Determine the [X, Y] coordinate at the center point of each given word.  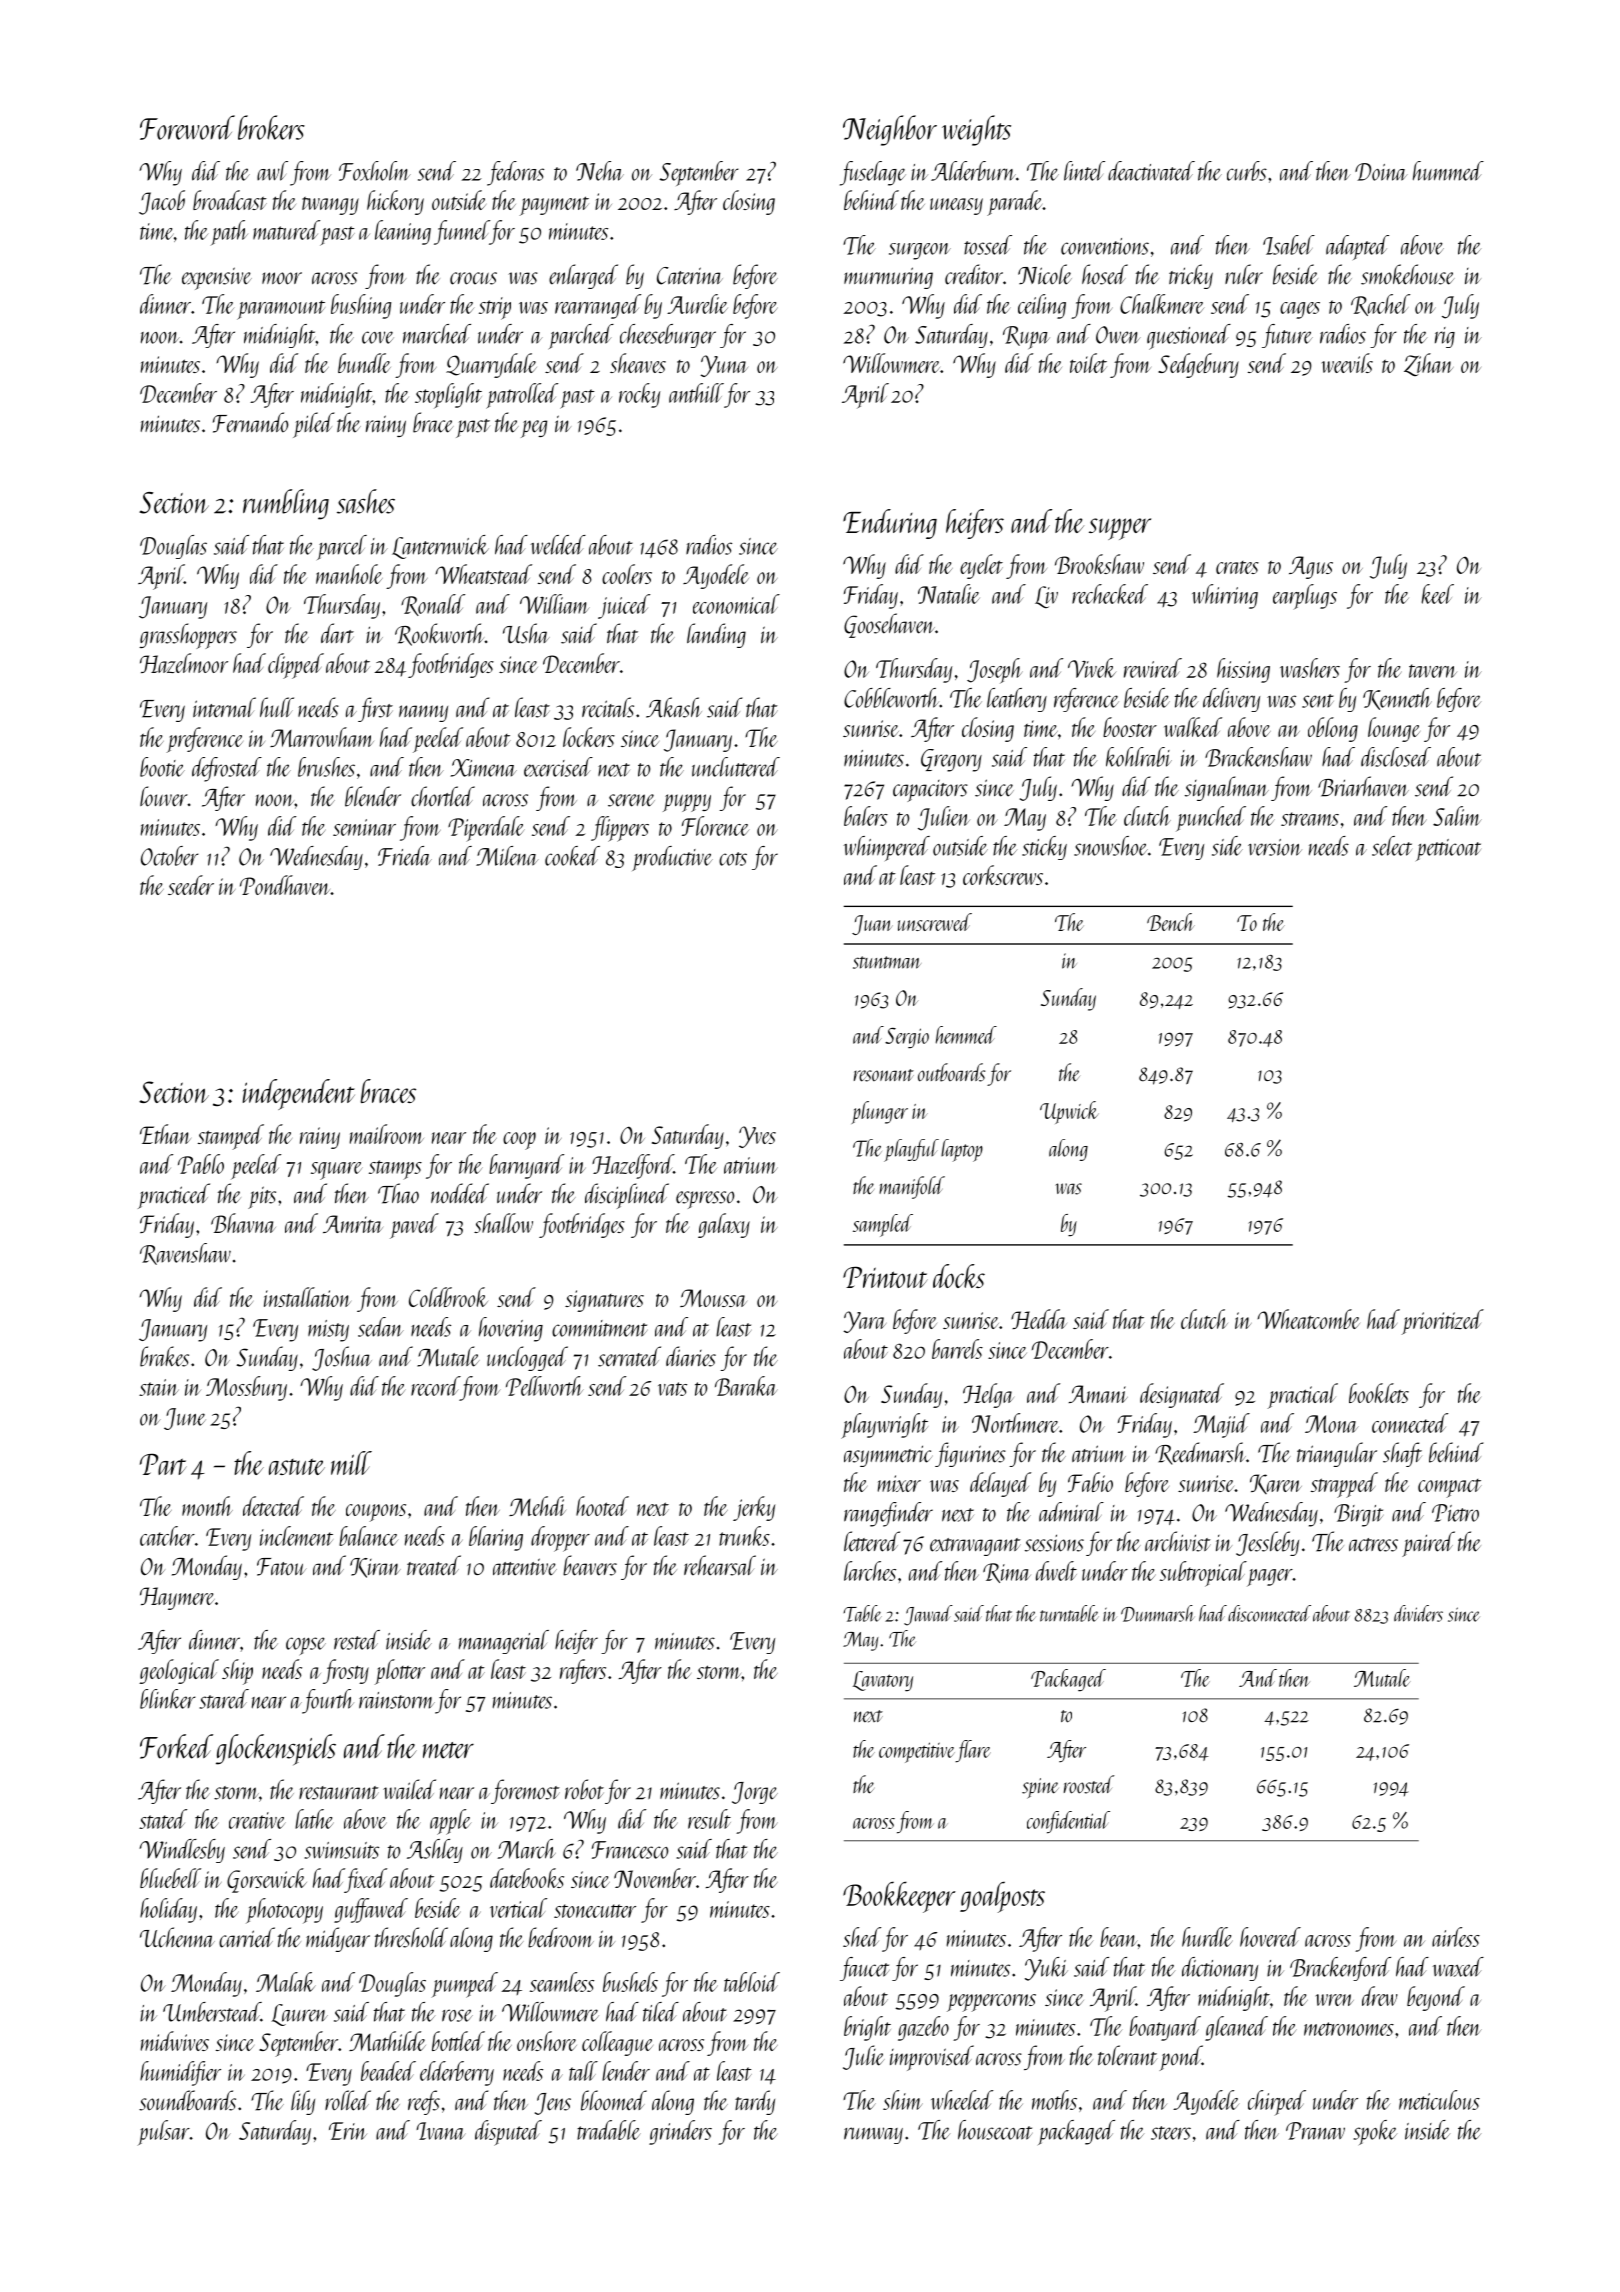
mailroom [387, 1134]
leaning [403, 232]
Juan [872, 925]
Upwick [1069, 1112]
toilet [1088, 363]
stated [163, 1819]
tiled [661, 2012]
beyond [1436, 1998]
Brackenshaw [1258, 757]
